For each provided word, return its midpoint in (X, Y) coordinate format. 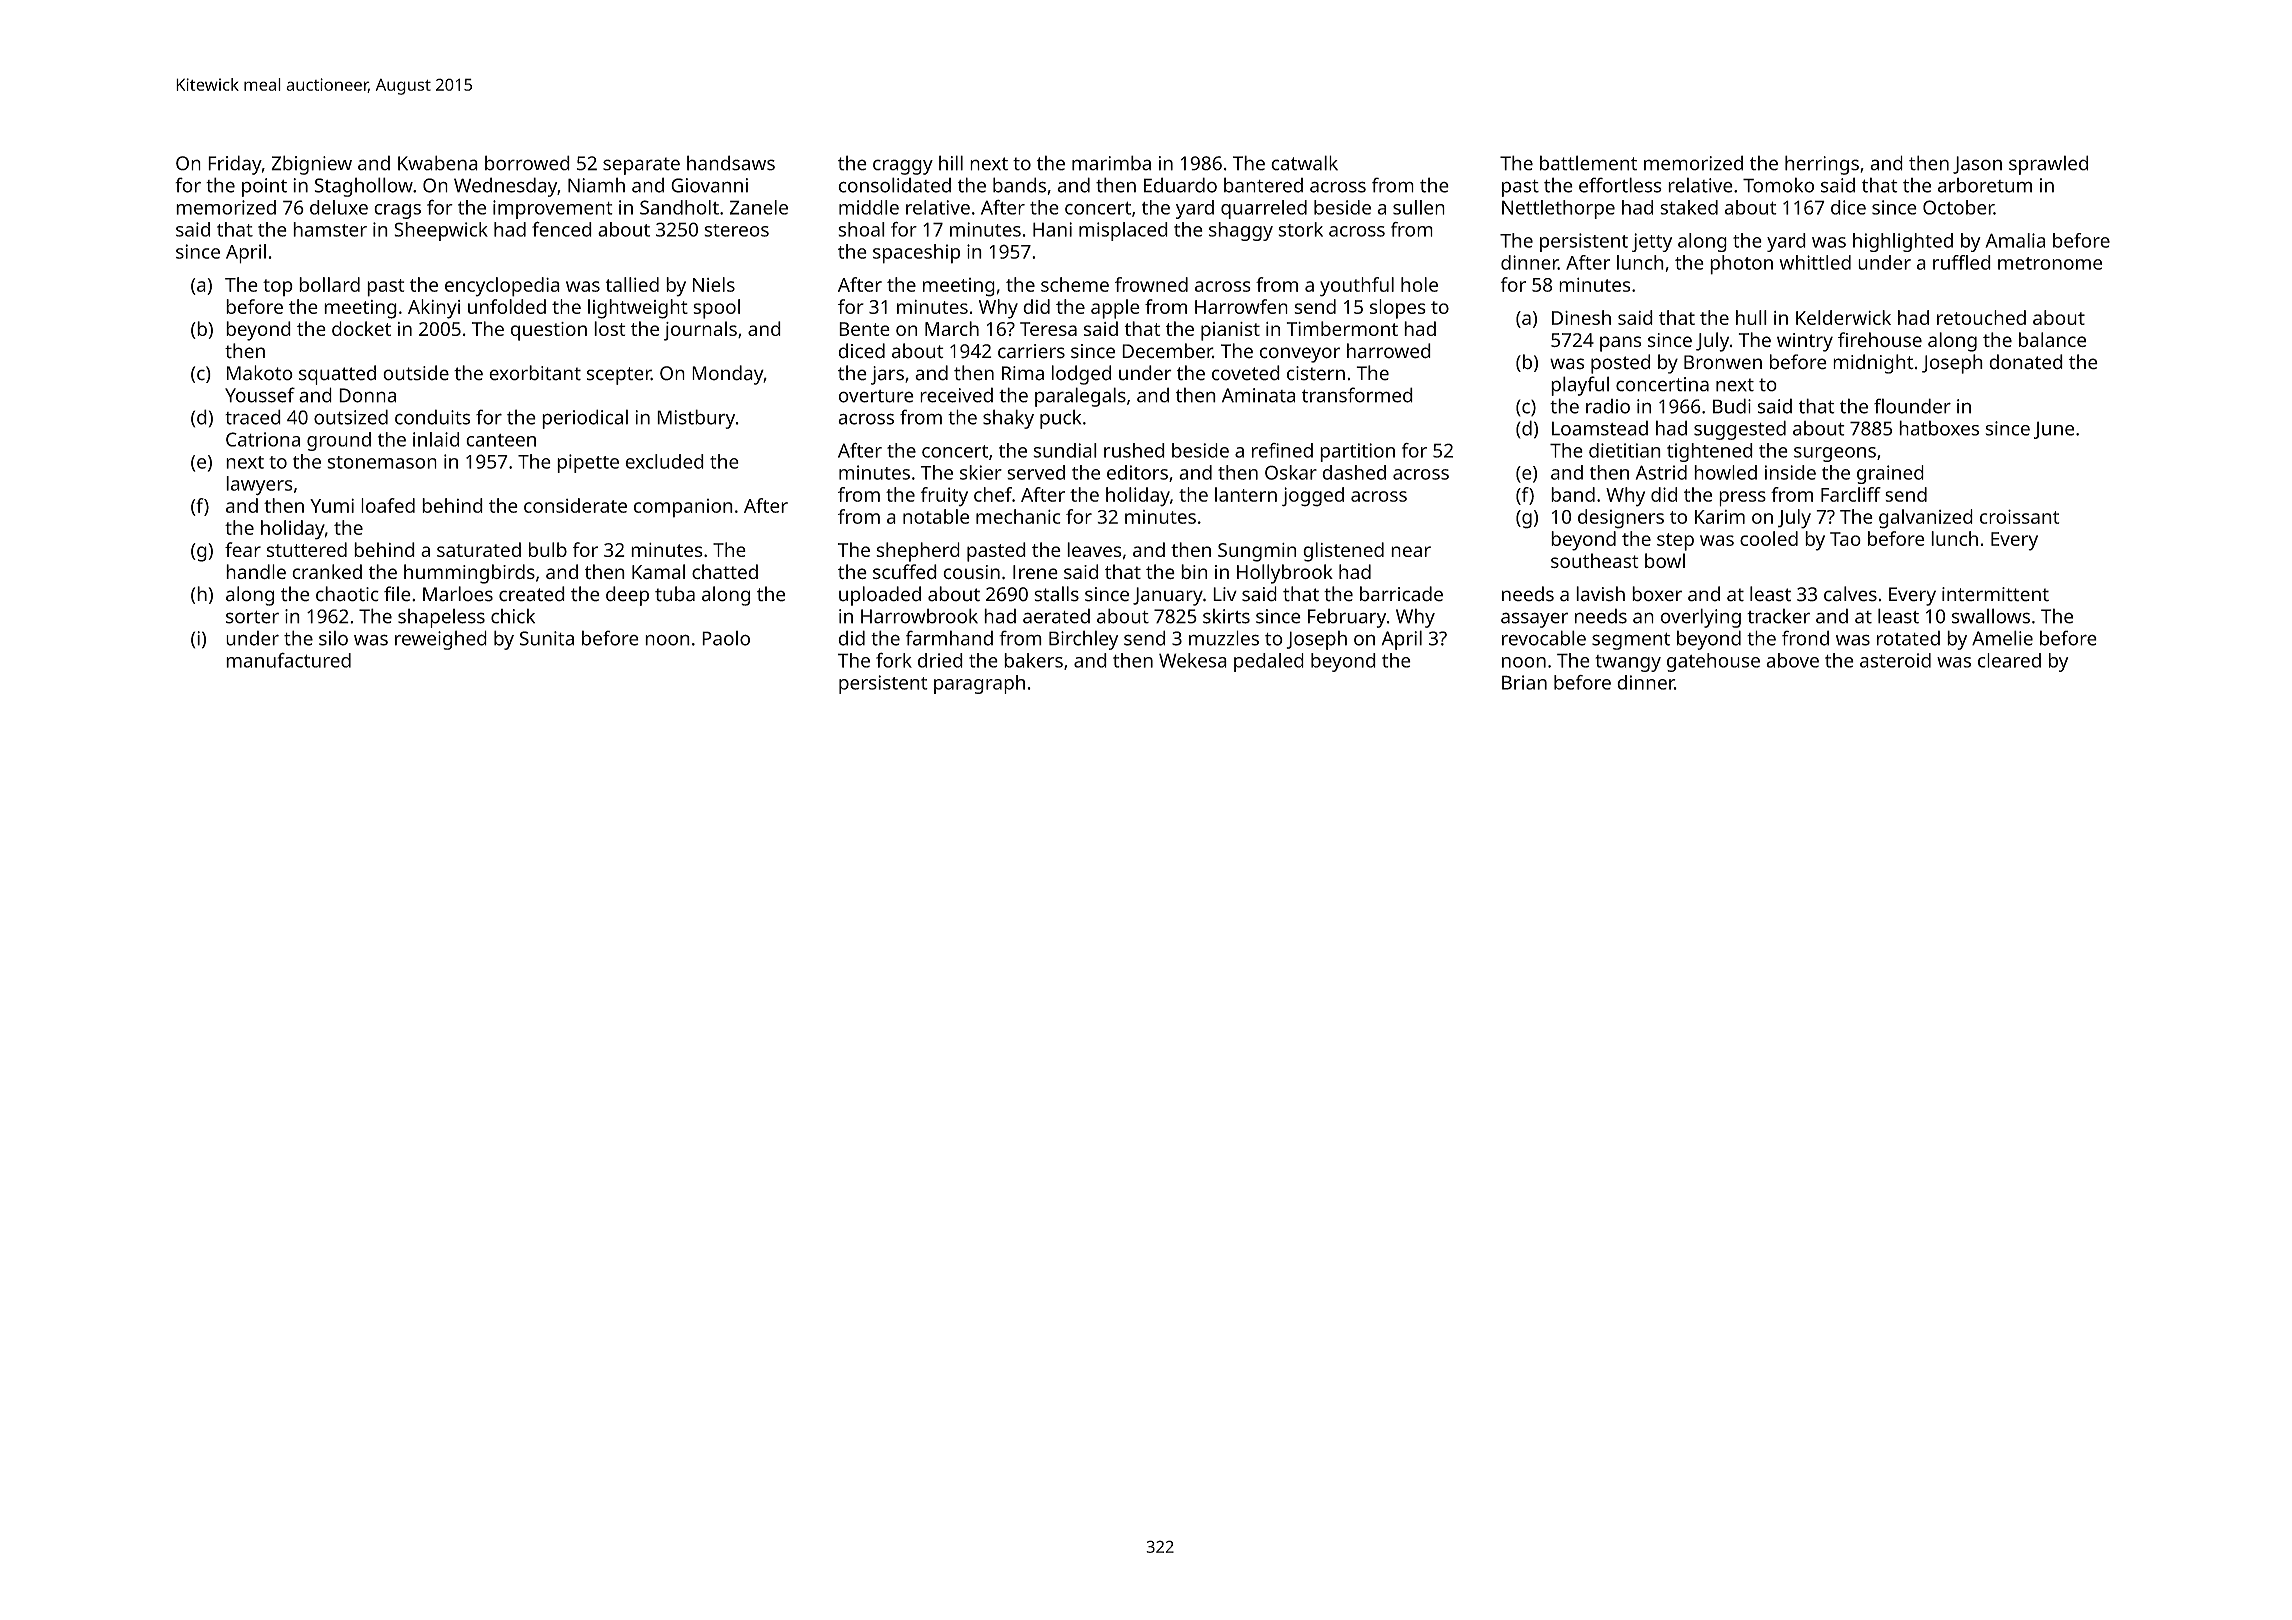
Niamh (596, 185)
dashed (1354, 472)
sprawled (2048, 165)
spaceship (916, 254)
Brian (1524, 682)
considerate (575, 505)
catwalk (1304, 163)
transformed (1357, 395)
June (2054, 430)
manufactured (288, 660)
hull (1751, 317)
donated (2026, 362)
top (278, 287)
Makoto (260, 373)
